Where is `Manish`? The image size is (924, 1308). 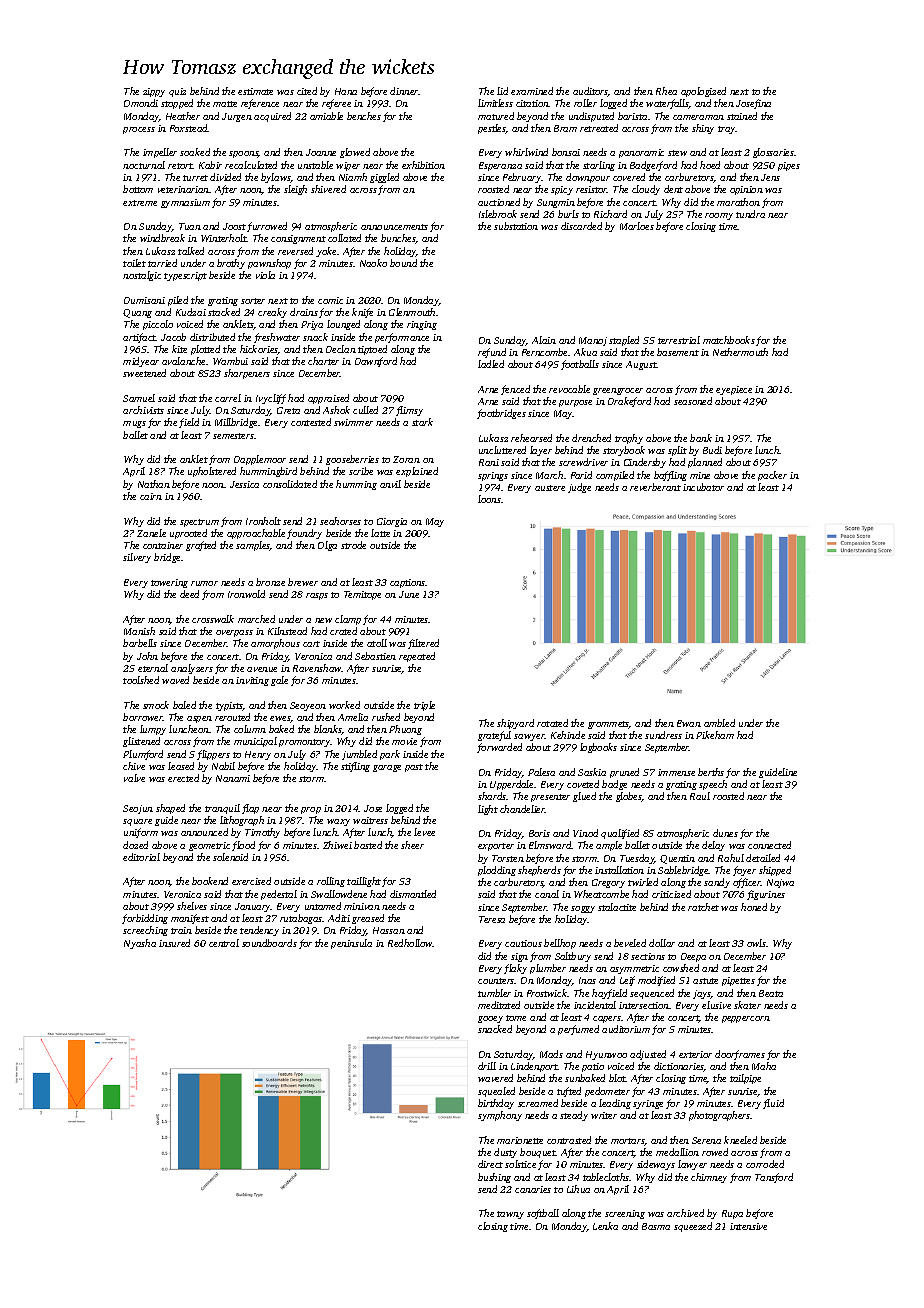 Manish is located at coordinates (139, 631).
